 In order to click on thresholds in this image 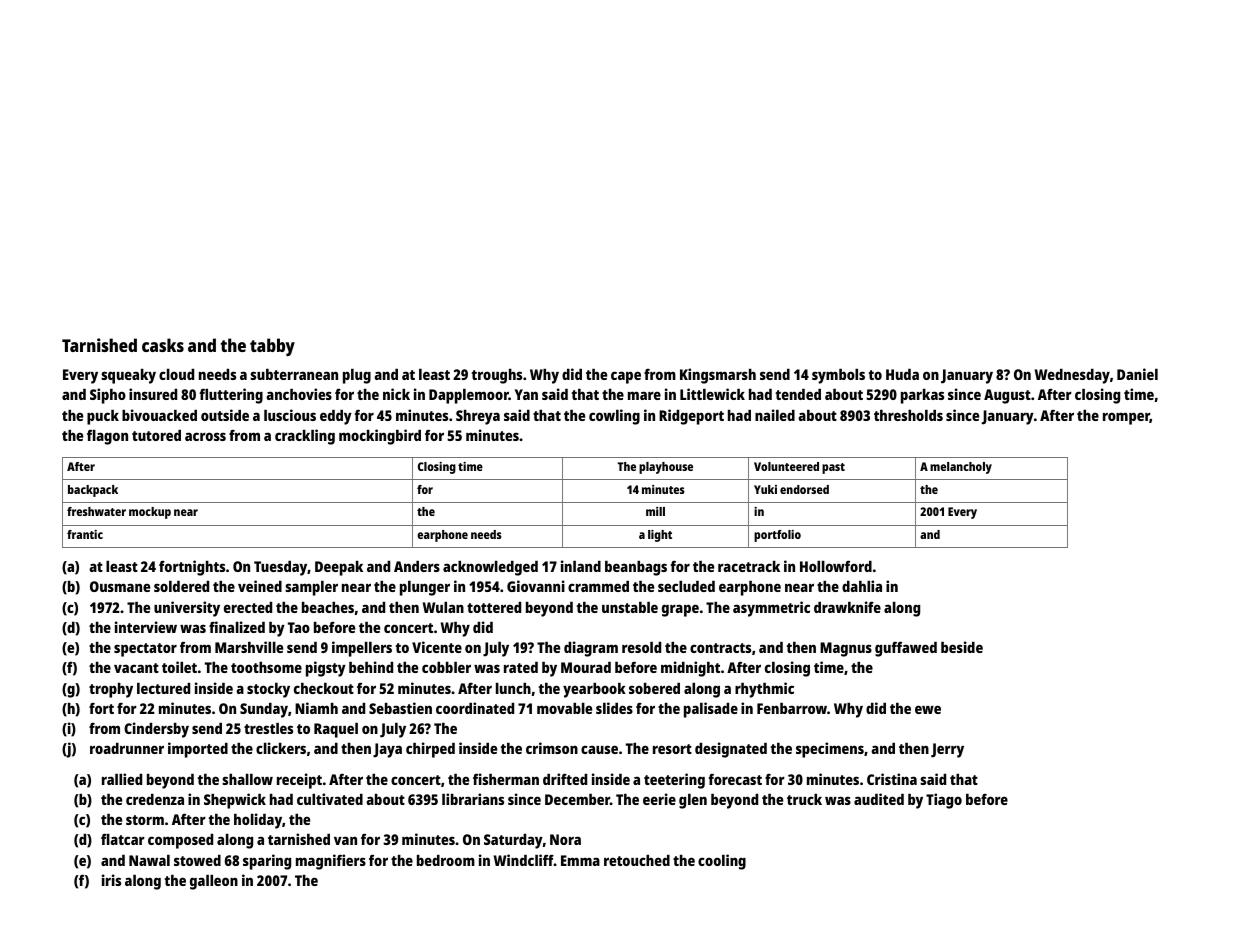, I will do `click(908, 415)`.
